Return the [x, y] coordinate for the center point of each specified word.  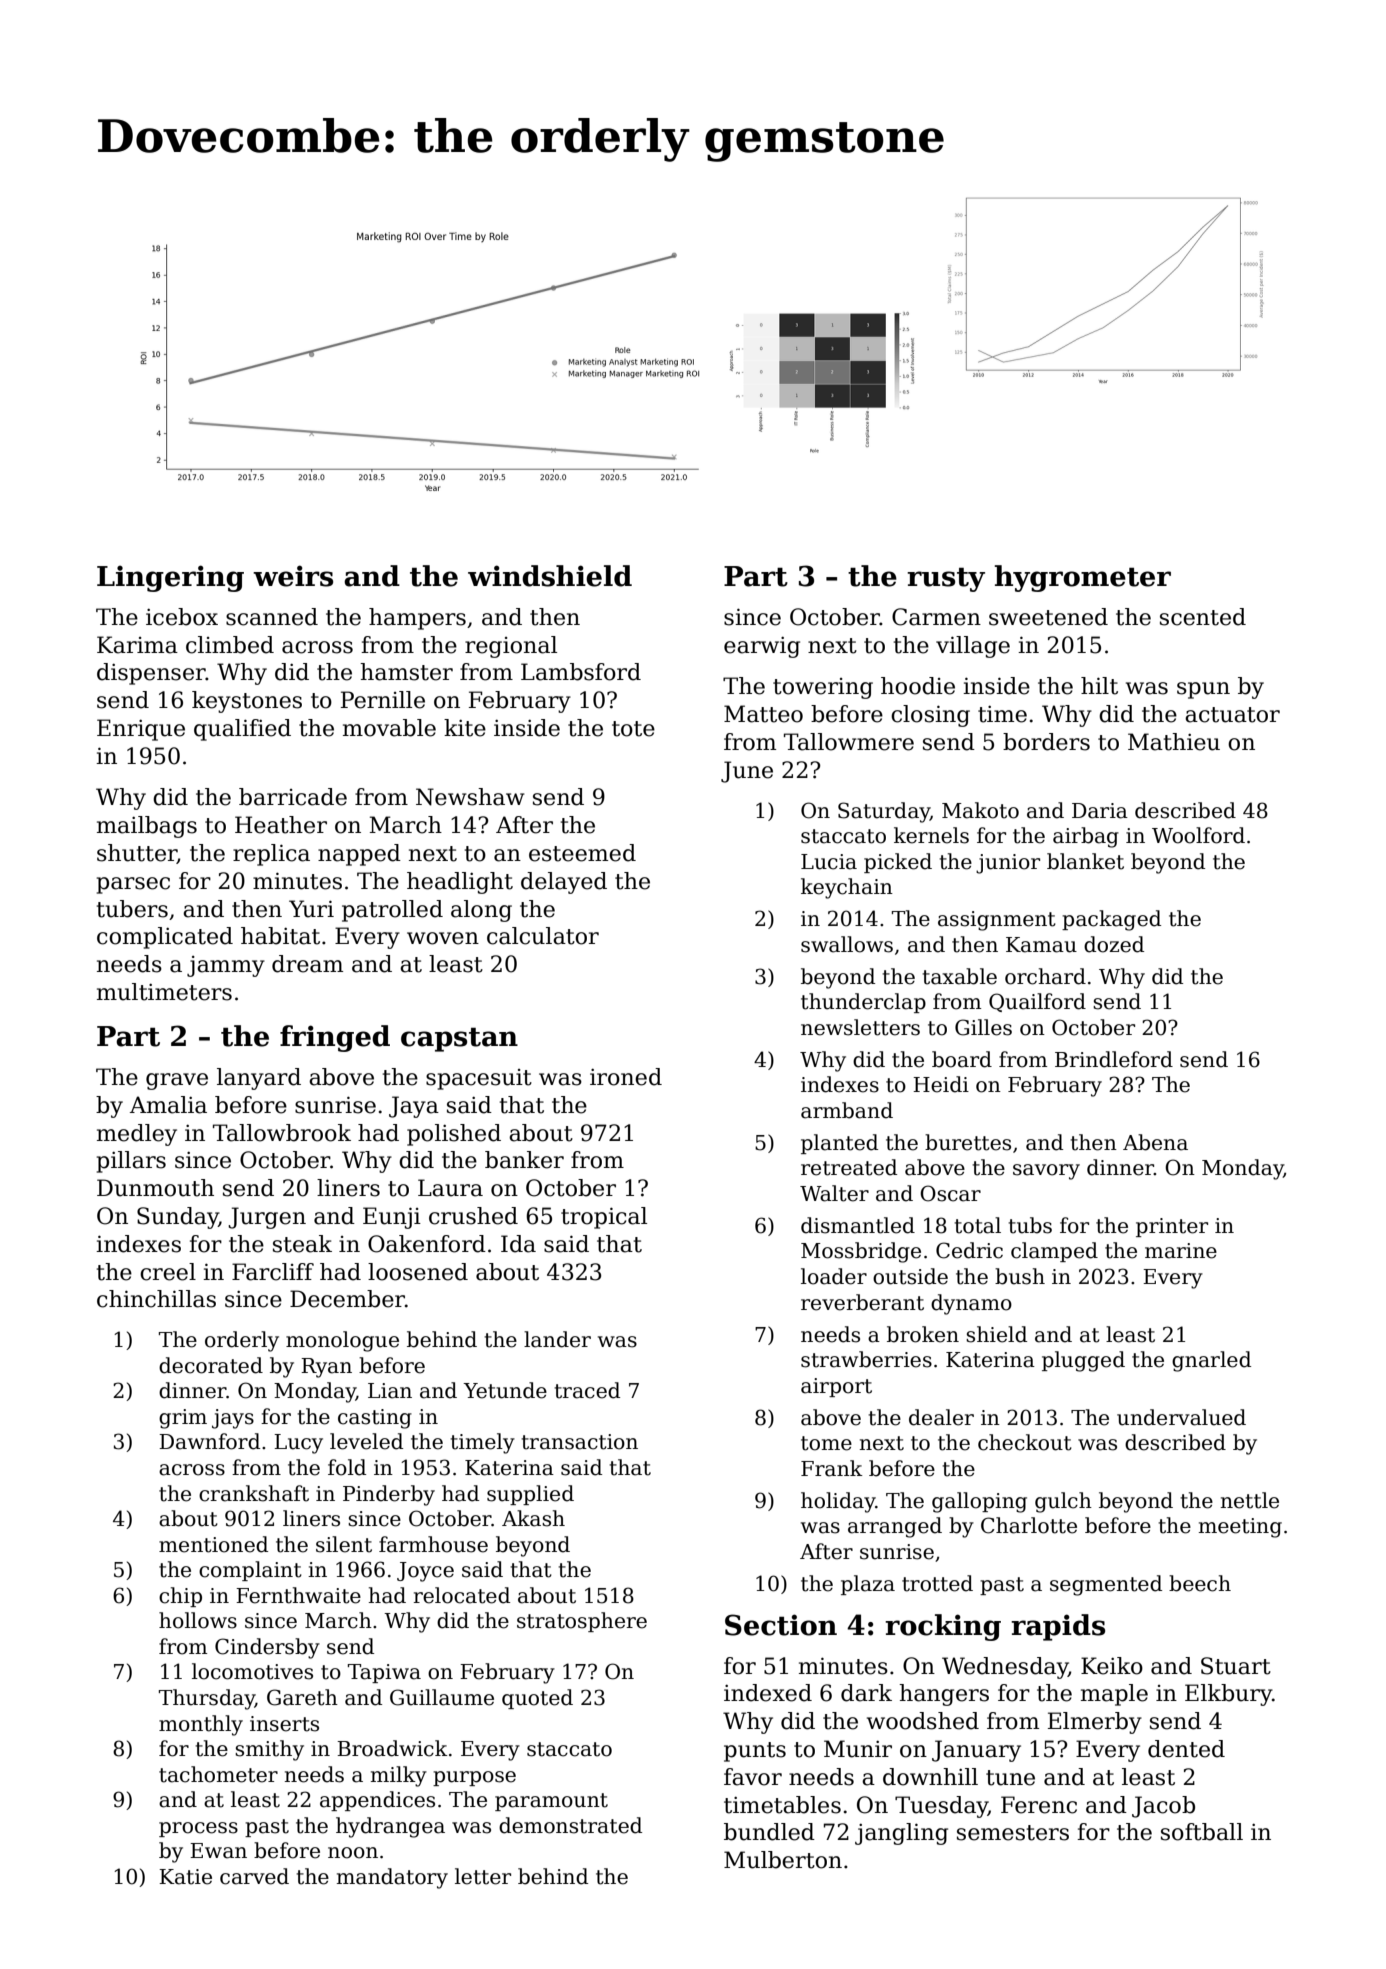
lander [557, 1339]
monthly [201, 1725]
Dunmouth [155, 1188]
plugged [1083, 1361]
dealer [941, 1417]
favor [753, 1777]
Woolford [1198, 835]
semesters [1013, 1833]
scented [1203, 617]
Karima [137, 645]
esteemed [582, 853]
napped [359, 855]
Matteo [763, 714]
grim [183, 1419]
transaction [579, 1442]
